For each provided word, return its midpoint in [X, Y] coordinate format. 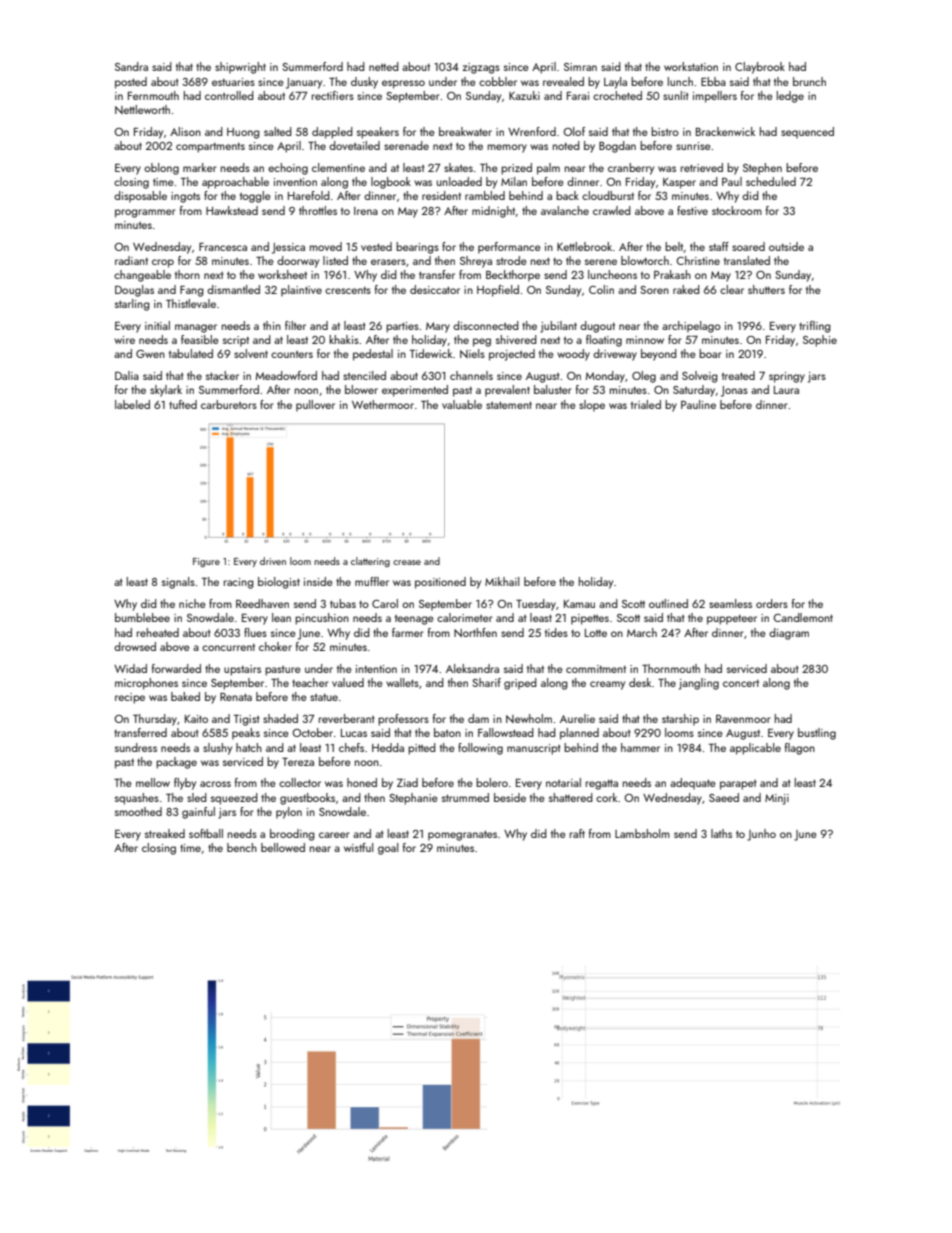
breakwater [465, 131]
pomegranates [462, 835]
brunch [809, 81]
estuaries [233, 82]
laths [721, 833]
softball [206, 833]
